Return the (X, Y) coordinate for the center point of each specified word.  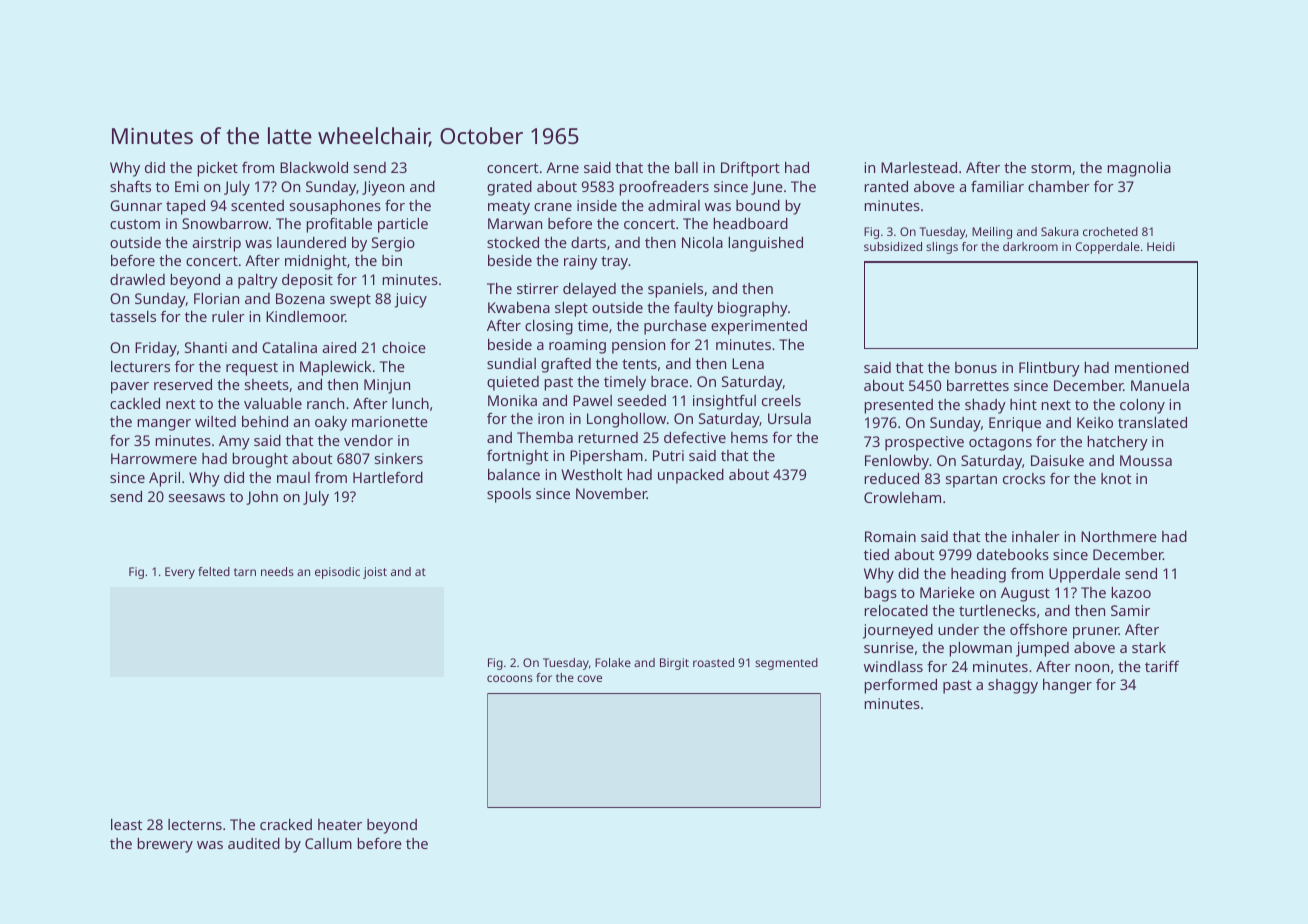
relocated (896, 610)
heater (340, 824)
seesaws (197, 498)
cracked (286, 824)
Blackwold (314, 167)
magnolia (1139, 169)
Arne (562, 167)
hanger (1067, 686)
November (611, 493)
